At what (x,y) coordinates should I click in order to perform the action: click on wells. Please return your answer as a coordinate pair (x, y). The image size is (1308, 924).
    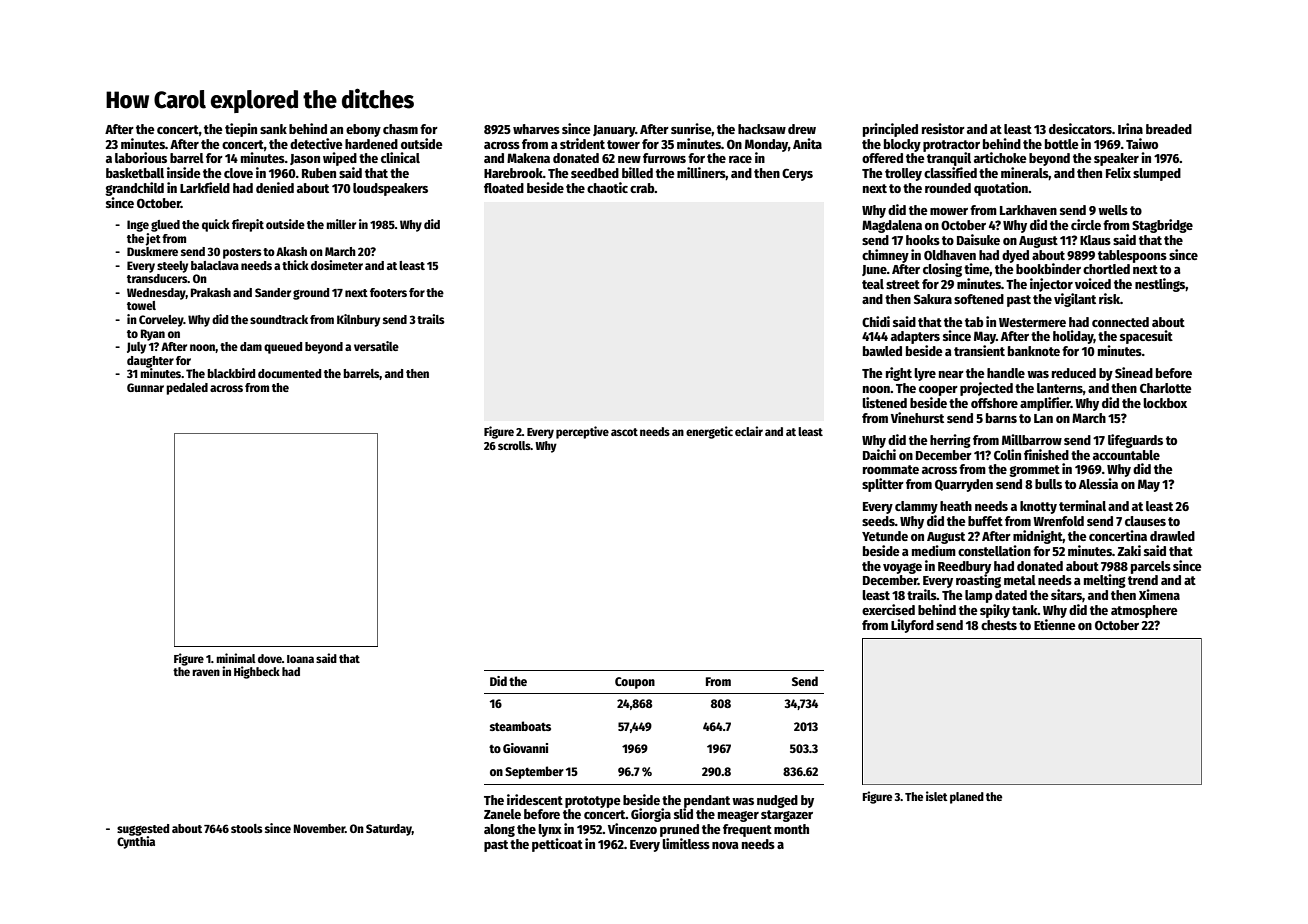
    Looking at the image, I should click on (1113, 210).
